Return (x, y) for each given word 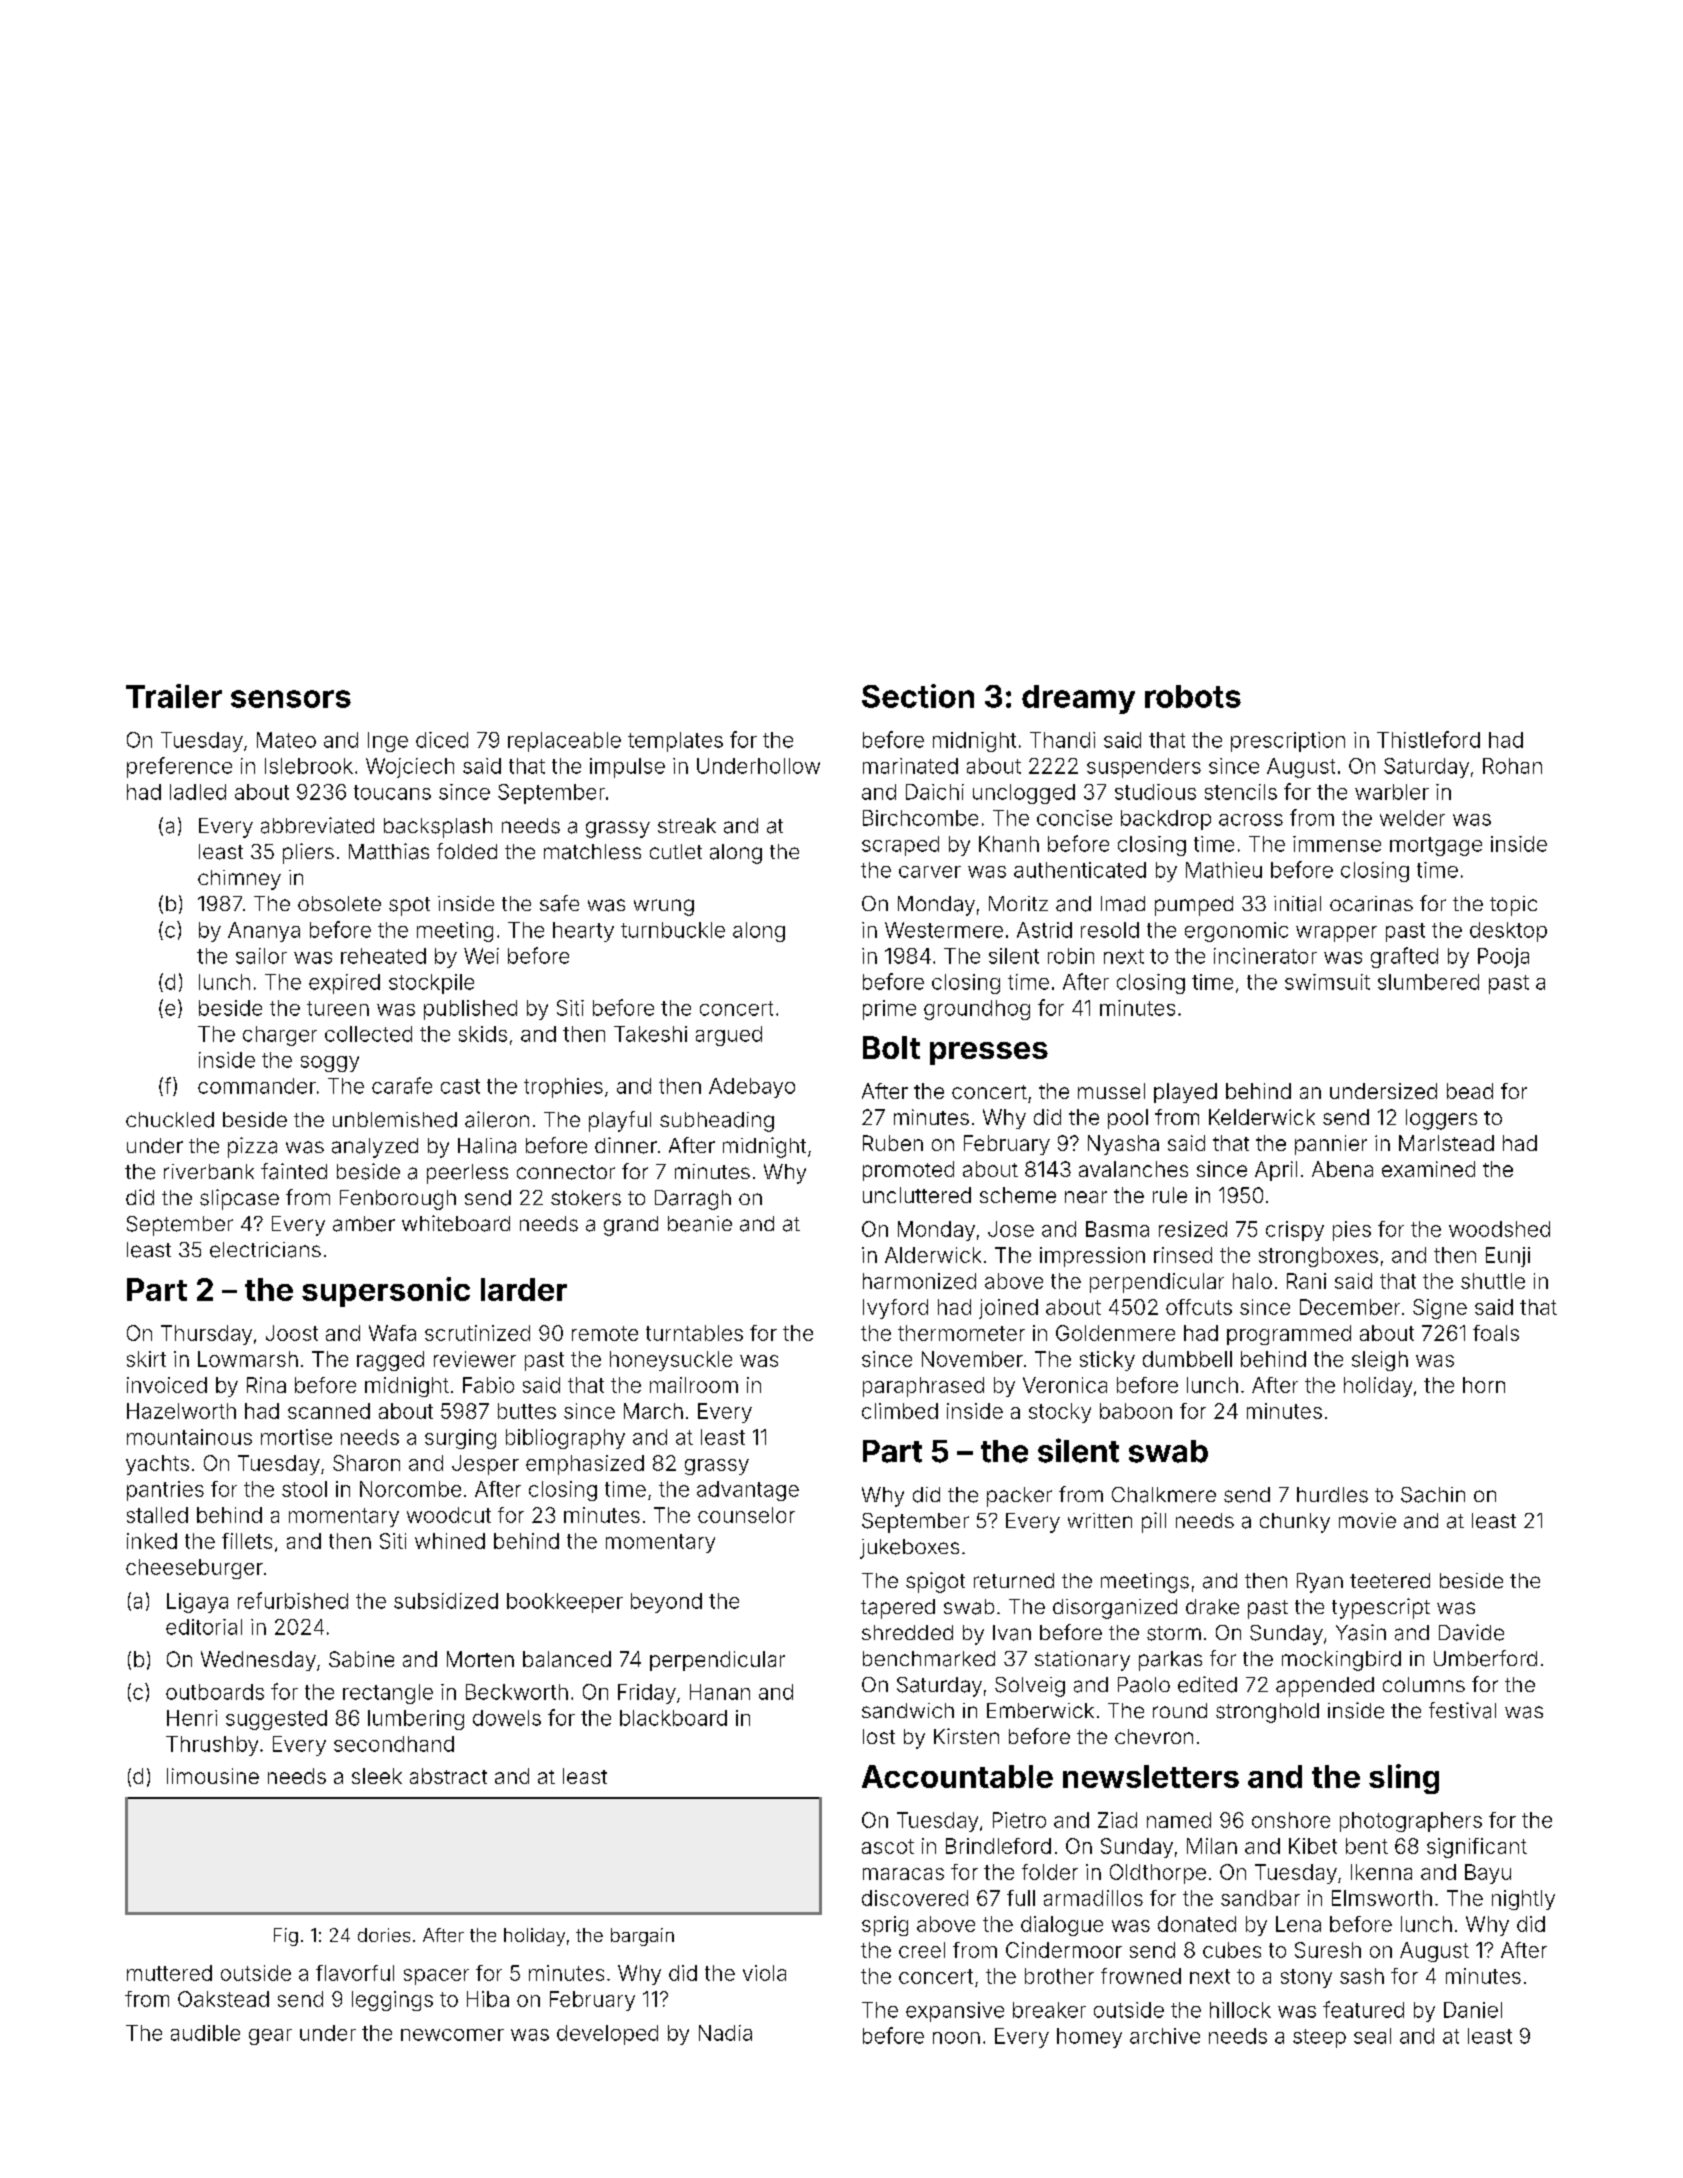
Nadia (725, 2033)
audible (205, 2033)
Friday (647, 1694)
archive (1165, 2036)
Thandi (1062, 740)
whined (450, 1541)
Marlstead (1446, 1143)
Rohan (1512, 766)
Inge (388, 742)
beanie (700, 1224)
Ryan (1320, 1583)
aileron (497, 1119)
